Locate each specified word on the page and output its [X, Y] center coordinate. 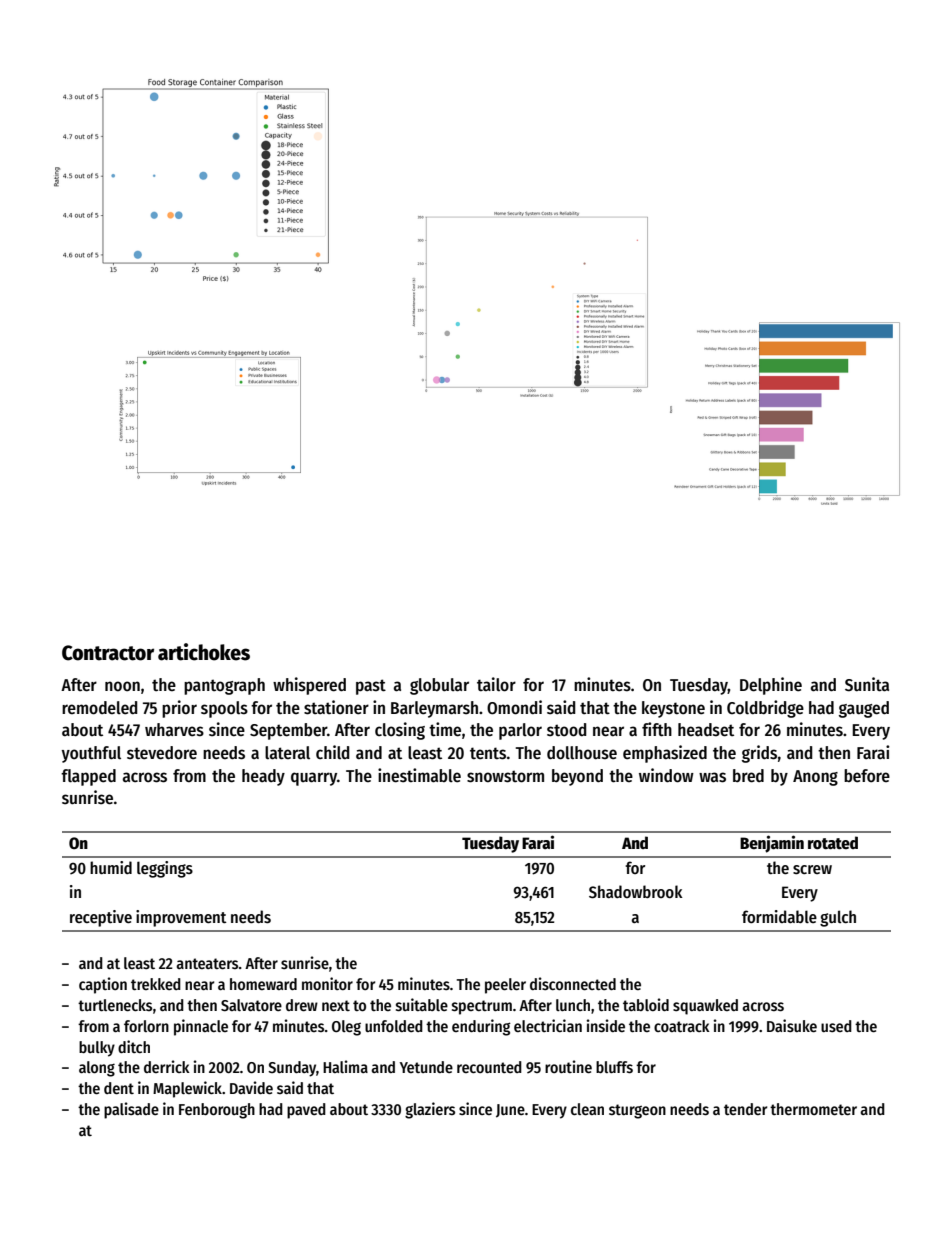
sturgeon [637, 1111]
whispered [309, 686]
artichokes [204, 652]
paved [306, 1111]
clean [587, 1109]
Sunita [867, 684]
